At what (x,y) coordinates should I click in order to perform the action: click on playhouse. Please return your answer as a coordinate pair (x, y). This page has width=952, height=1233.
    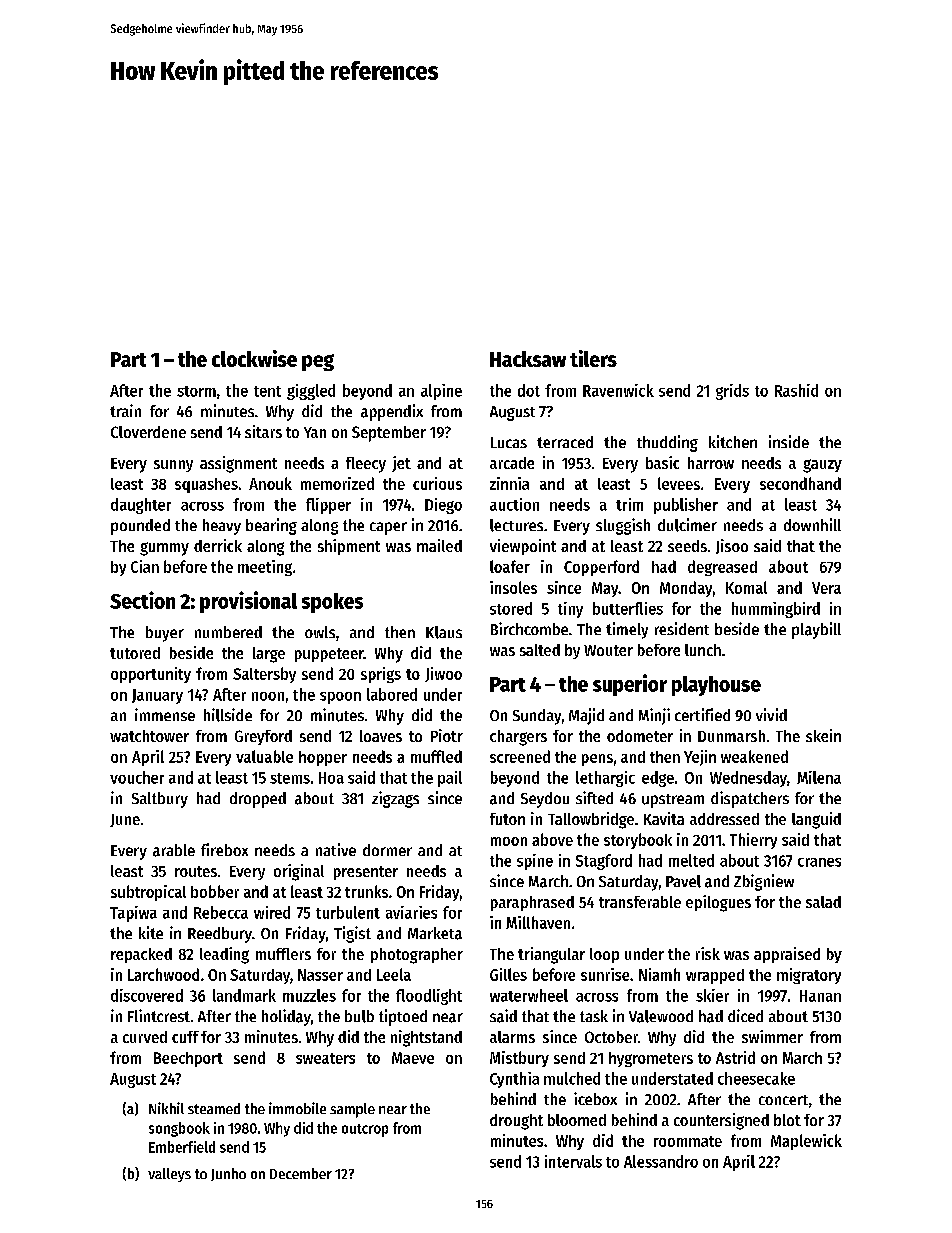
    Looking at the image, I should click on (716, 686).
